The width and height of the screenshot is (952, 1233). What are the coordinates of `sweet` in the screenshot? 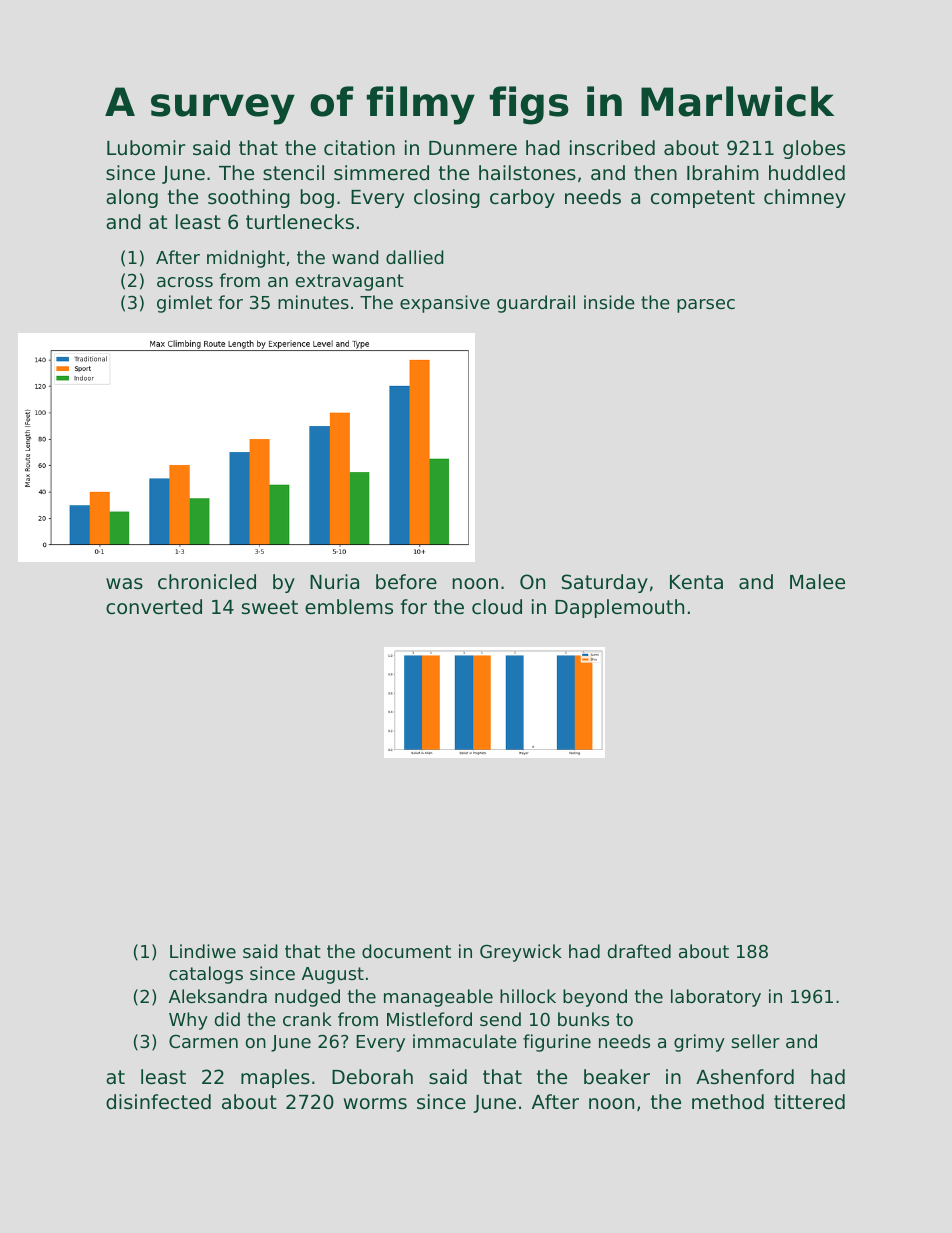 It's located at (270, 607).
